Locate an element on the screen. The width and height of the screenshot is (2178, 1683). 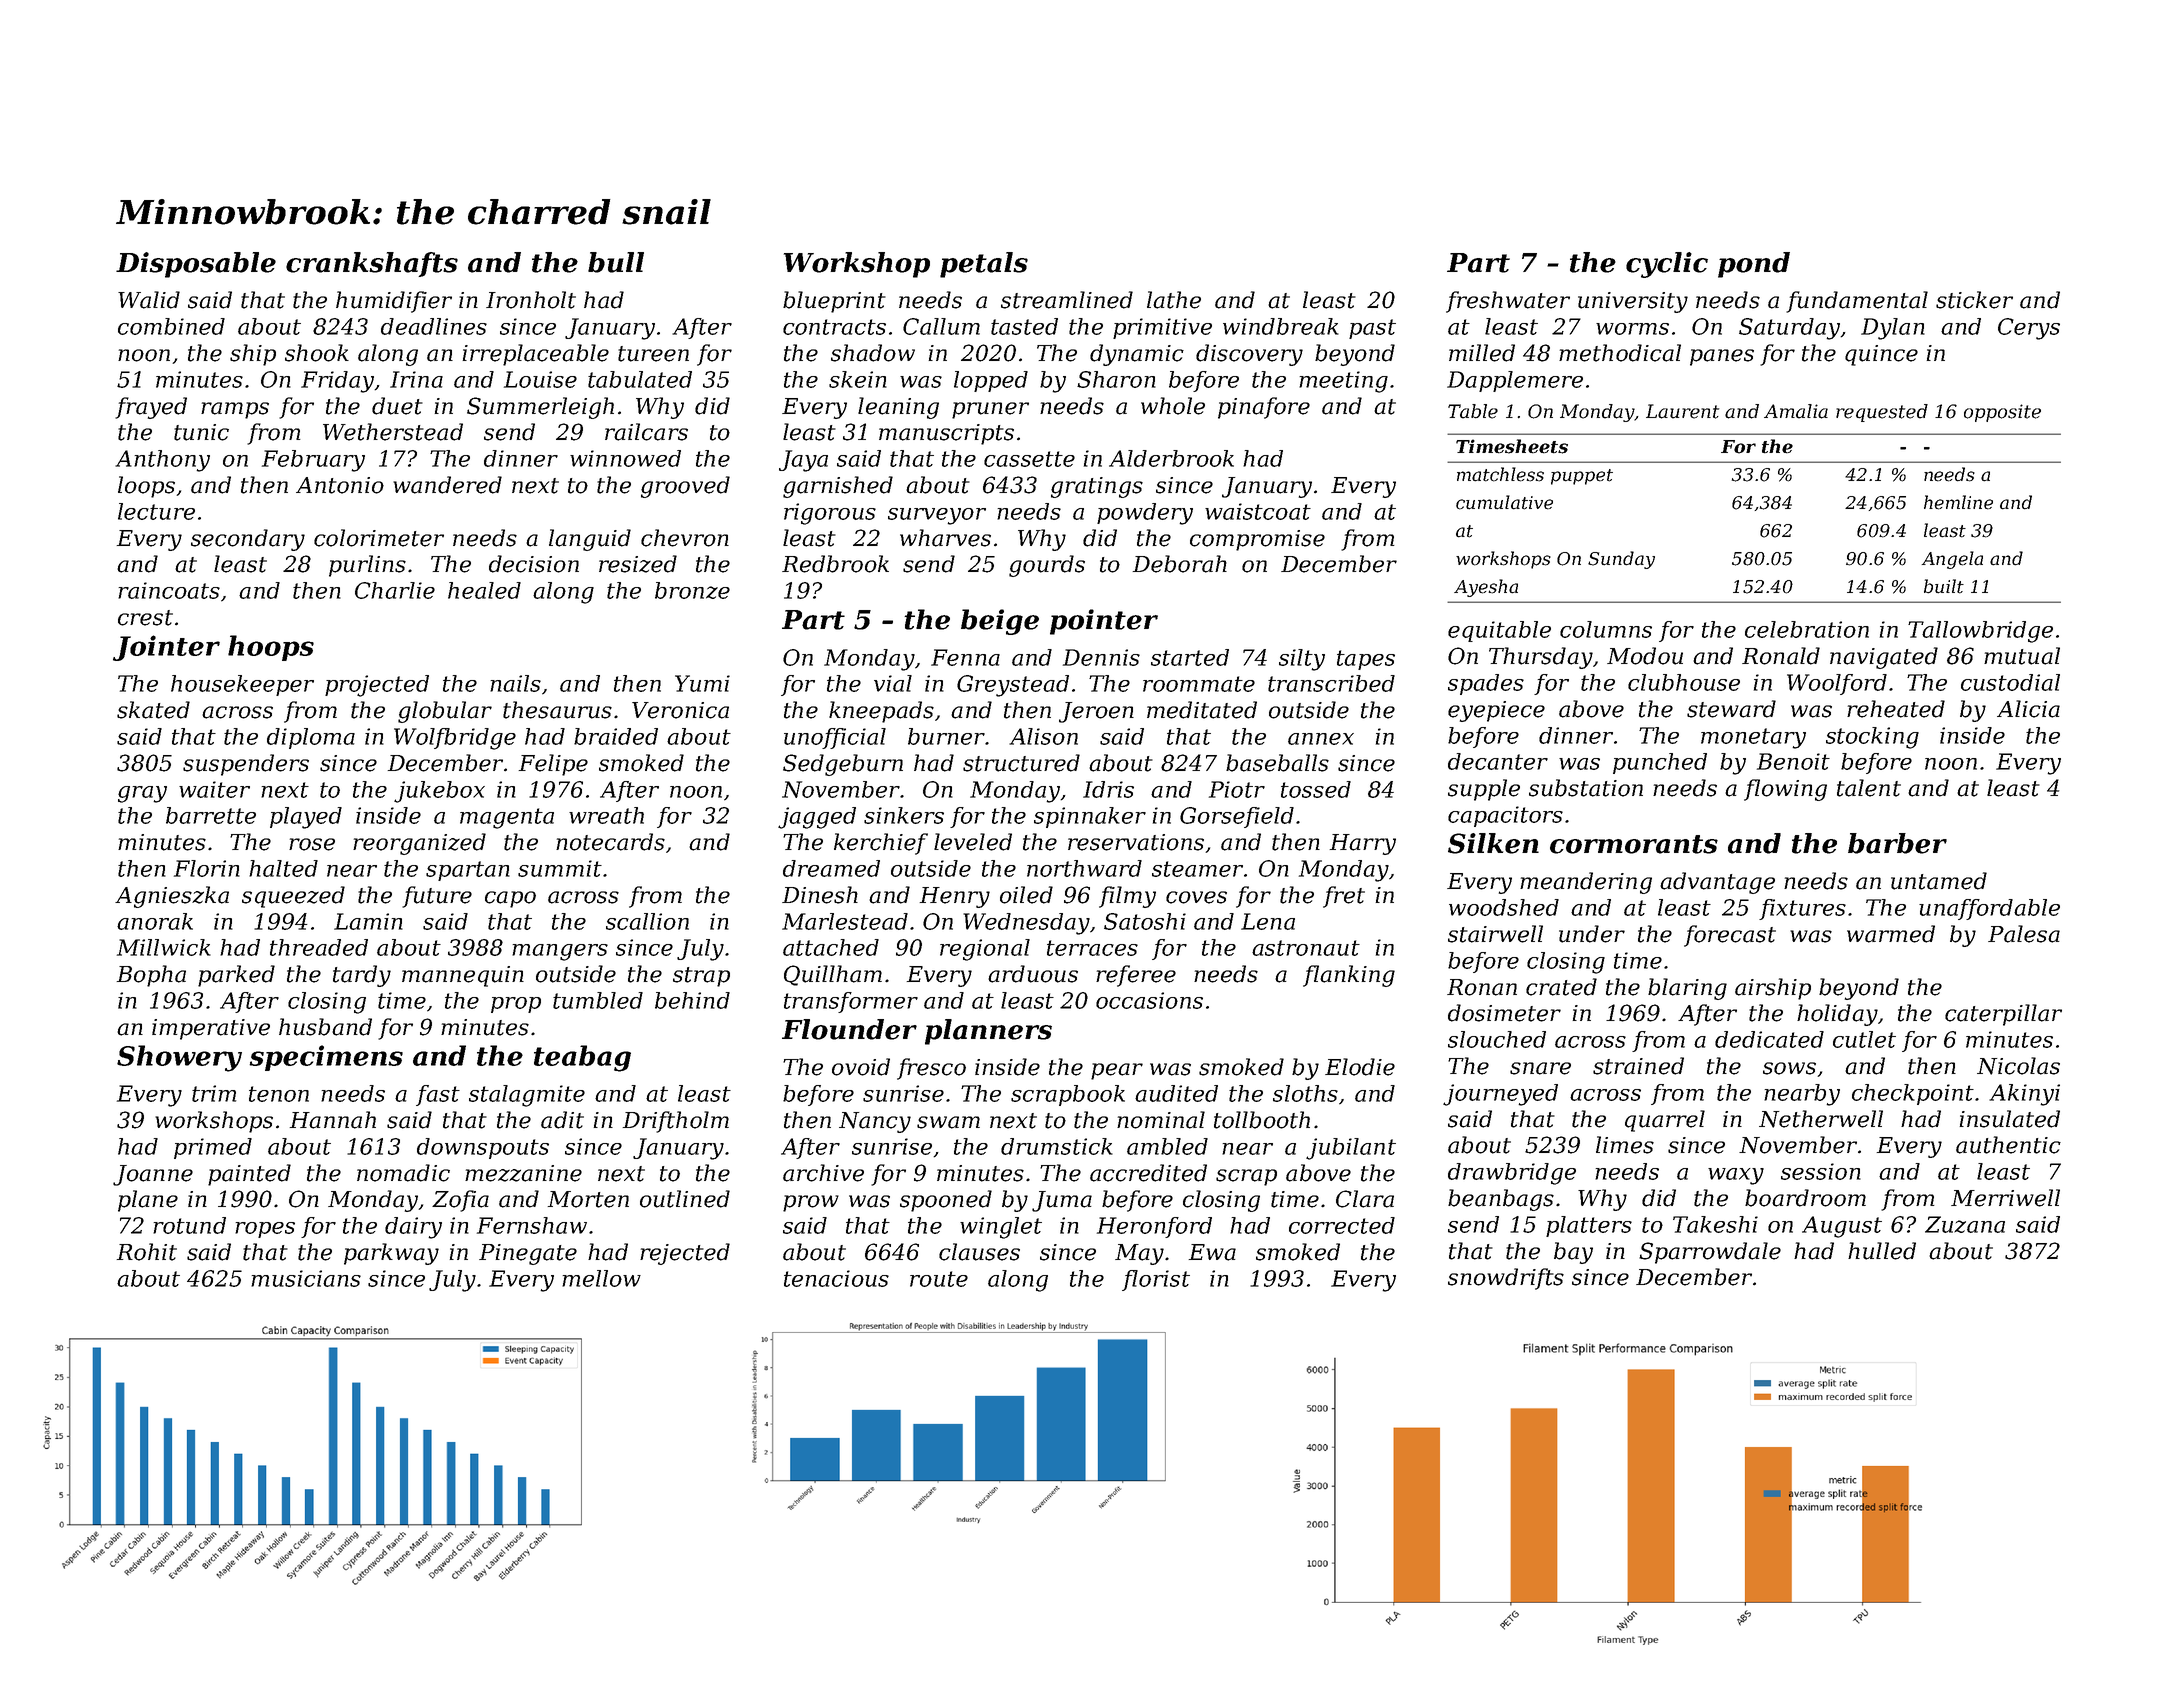
beige is located at coordinates (1000, 622).
